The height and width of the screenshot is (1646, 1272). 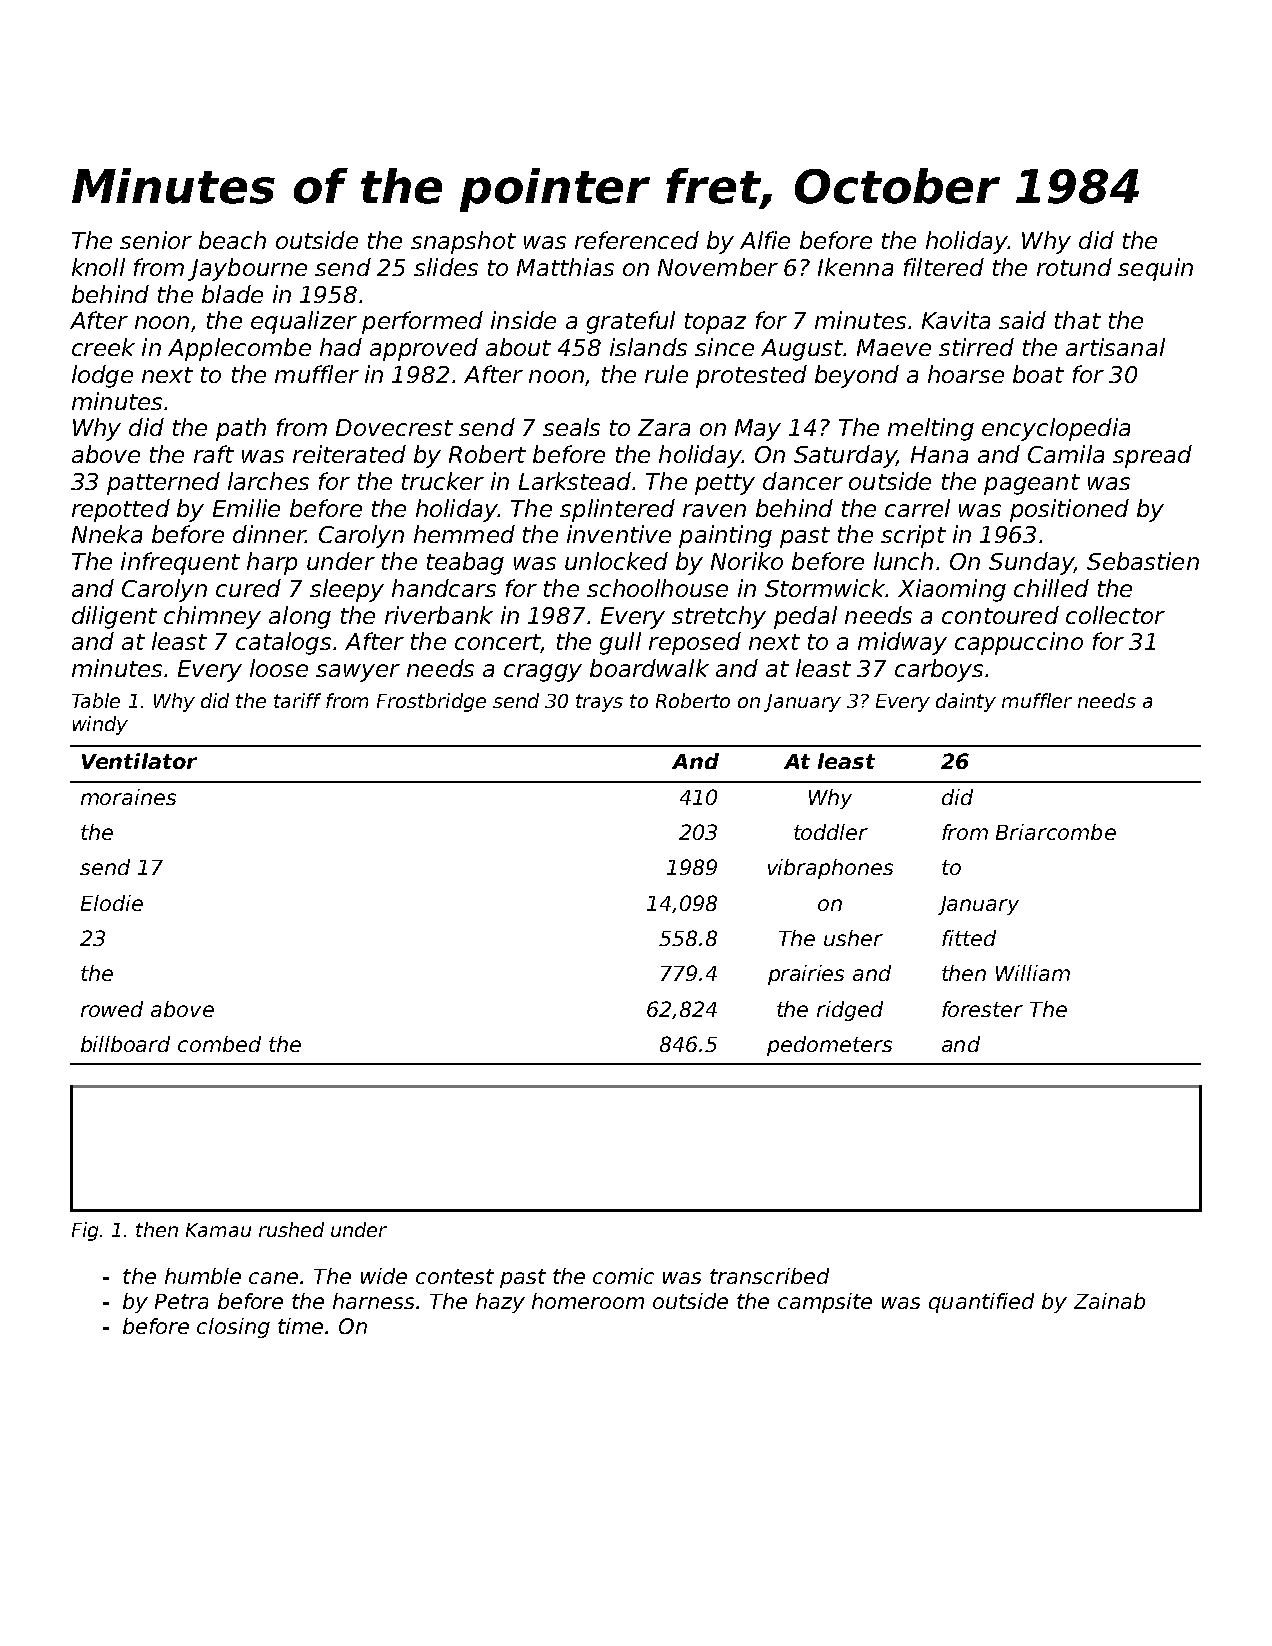 What do you see at coordinates (1074, 267) in the screenshot?
I see `rotund` at bounding box center [1074, 267].
